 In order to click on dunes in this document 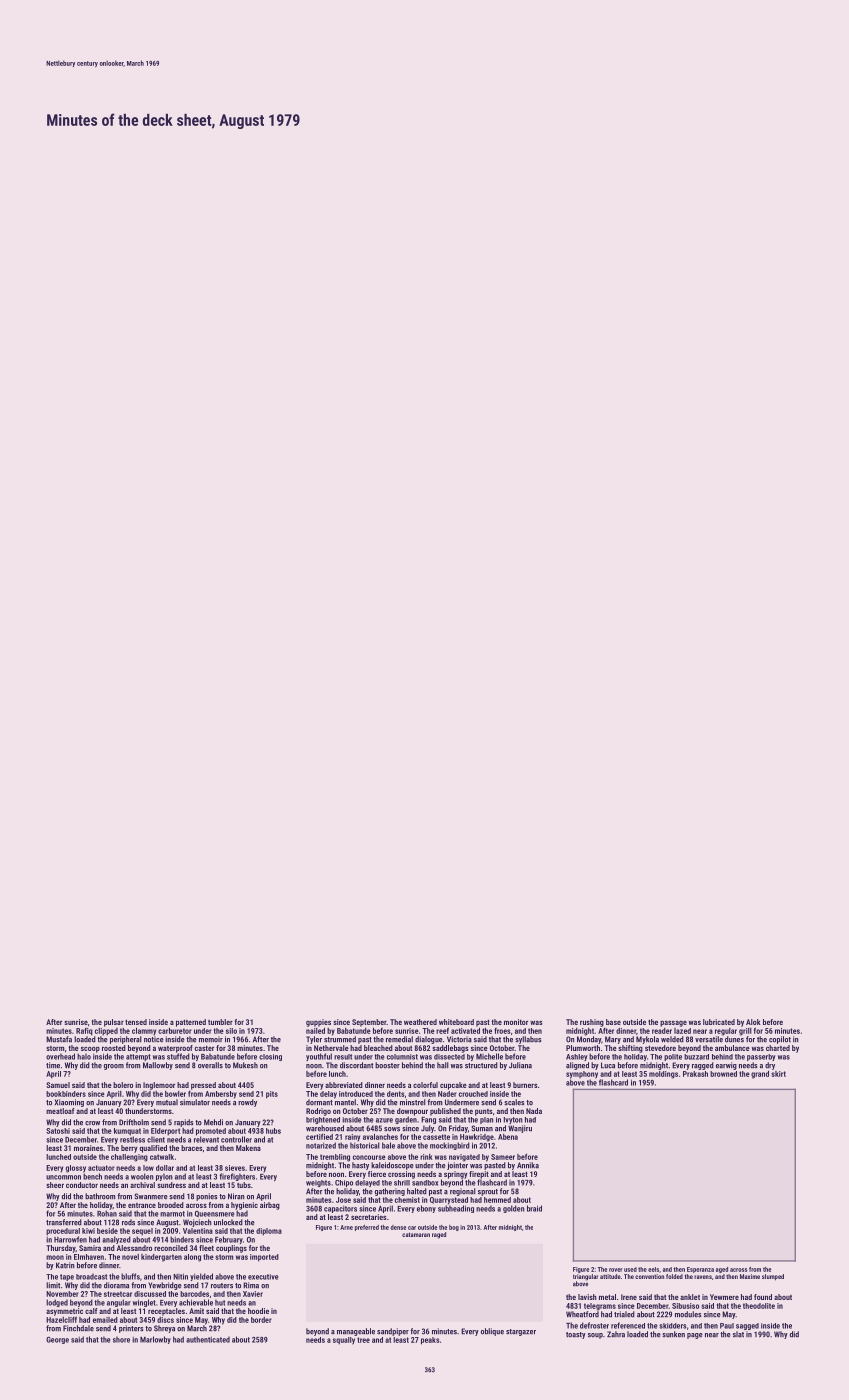, I will do `click(734, 1039)`.
